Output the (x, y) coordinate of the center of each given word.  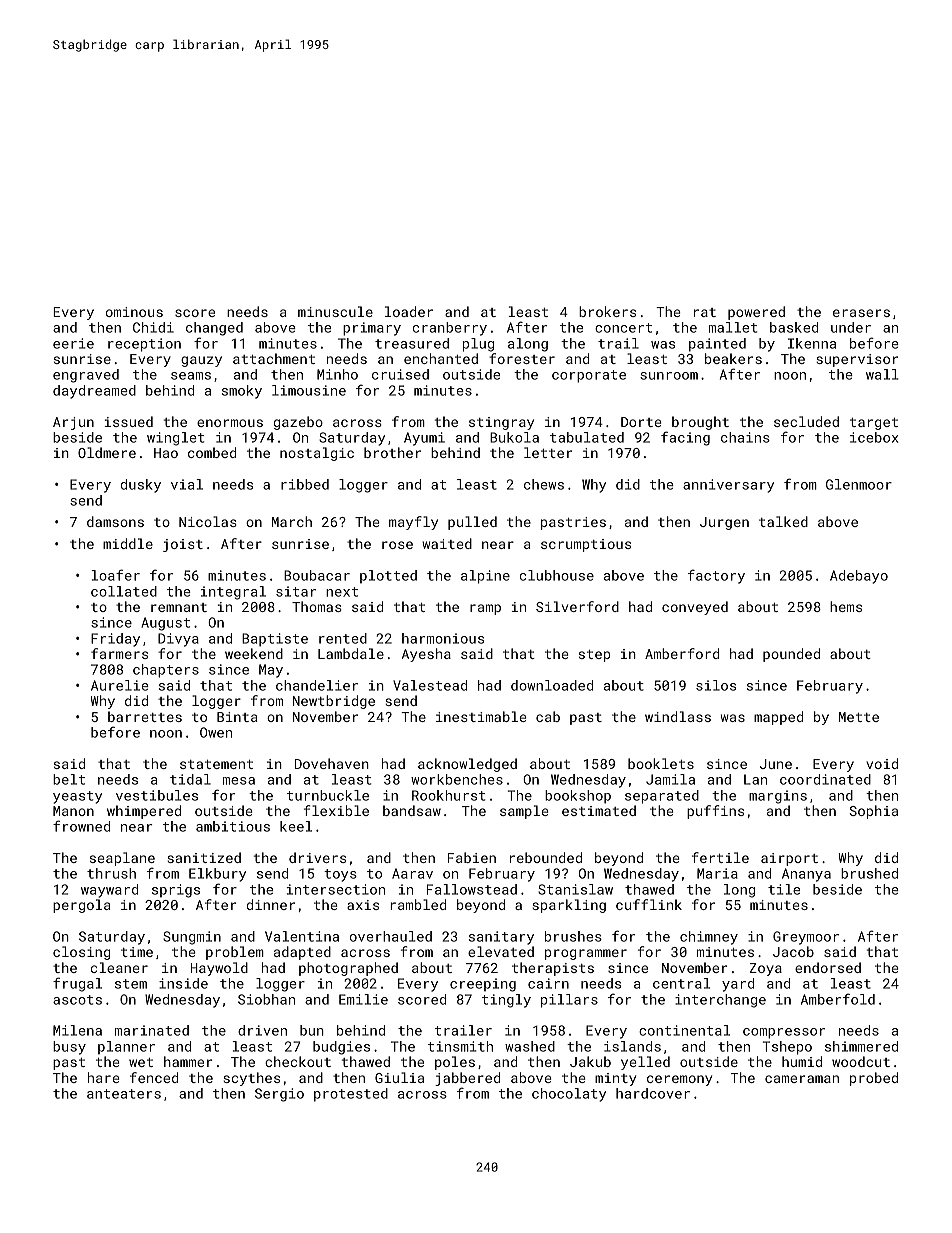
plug (478, 345)
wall (882, 374)
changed (214, 329)
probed (874, 1079)
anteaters (124, 1094)
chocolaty (569, 1095)
